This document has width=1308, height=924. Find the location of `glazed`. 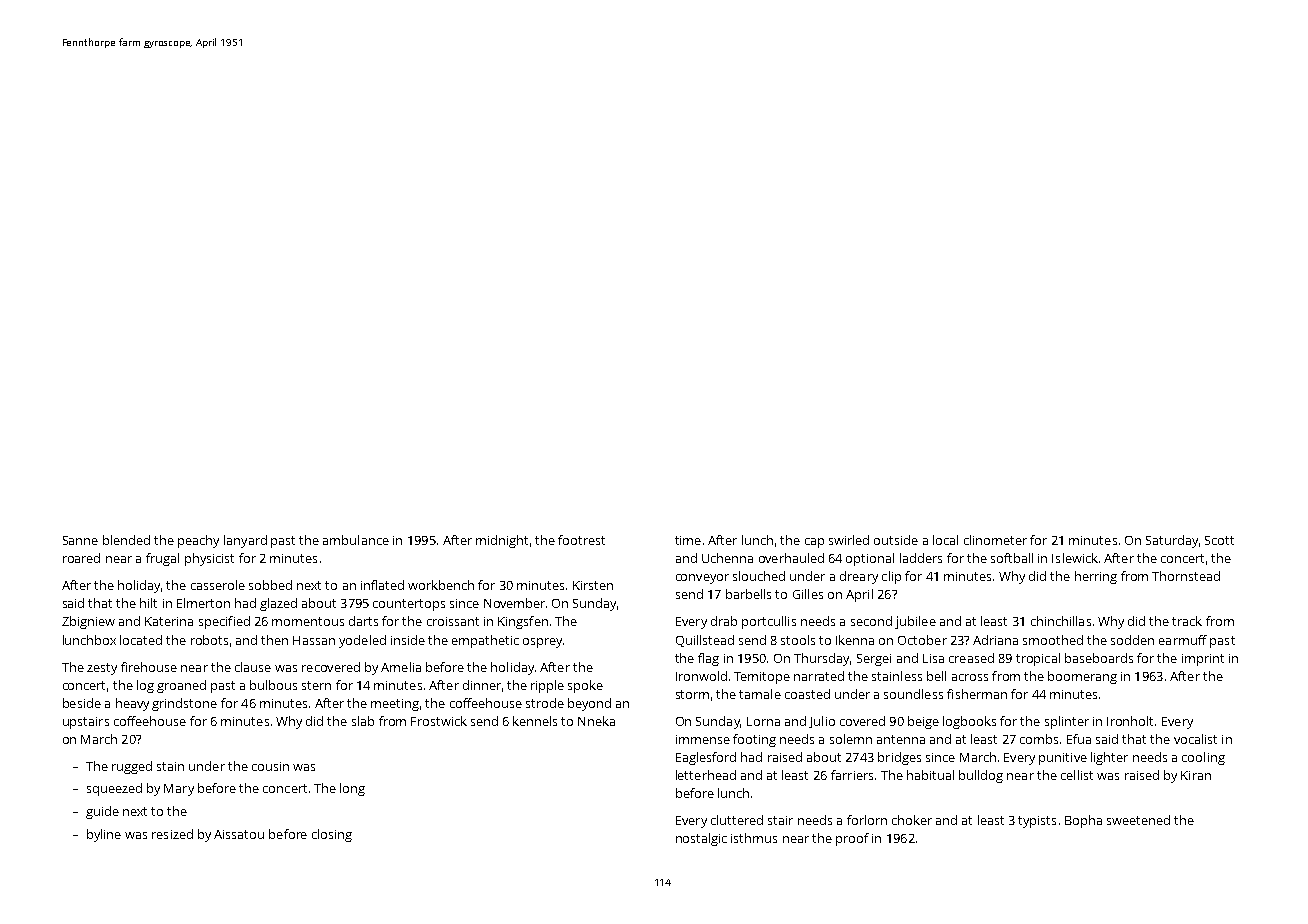

glazed is located at coordinates (278, 604).
